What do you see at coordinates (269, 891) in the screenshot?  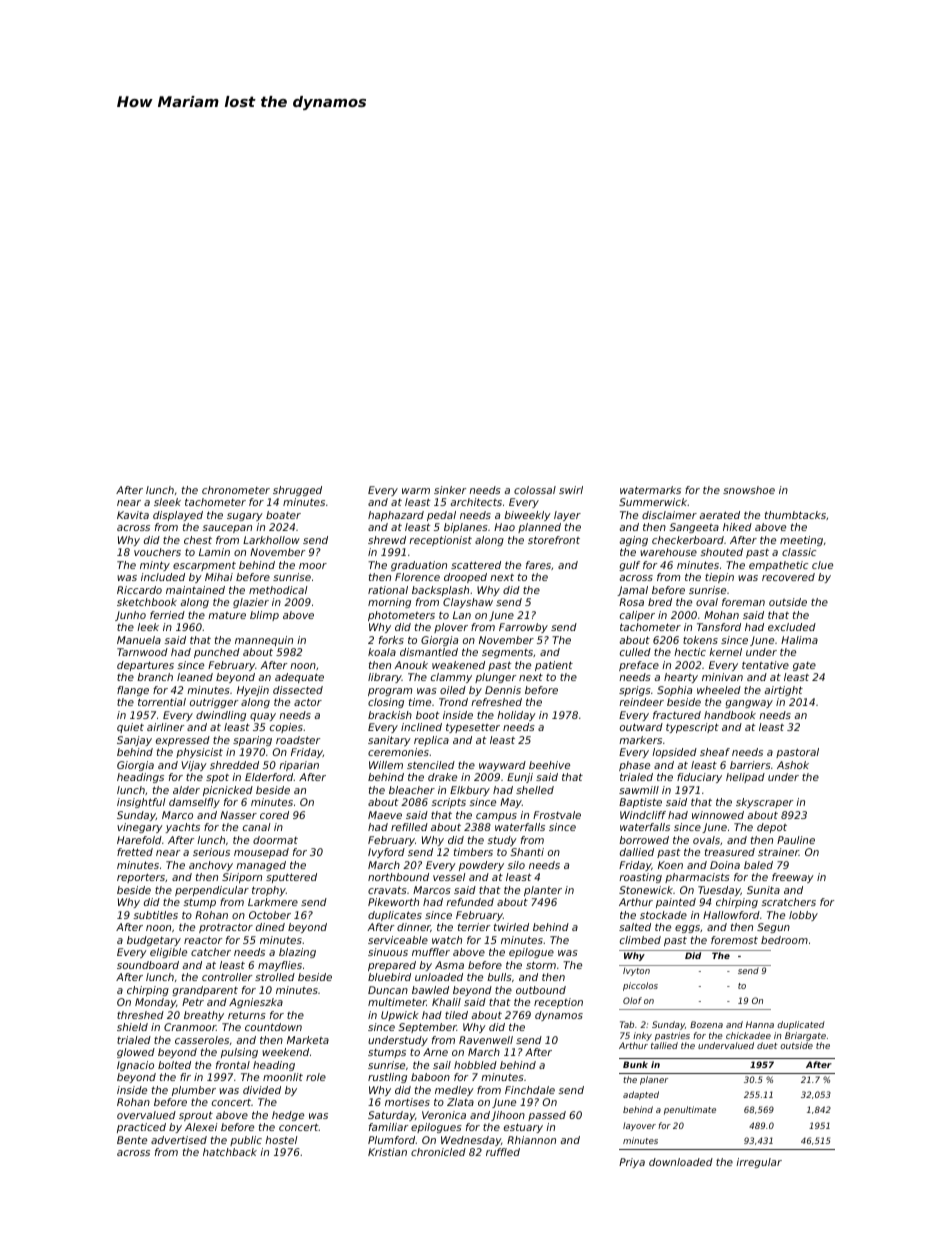 I see `trophy` at bounding box center [269, 891].
